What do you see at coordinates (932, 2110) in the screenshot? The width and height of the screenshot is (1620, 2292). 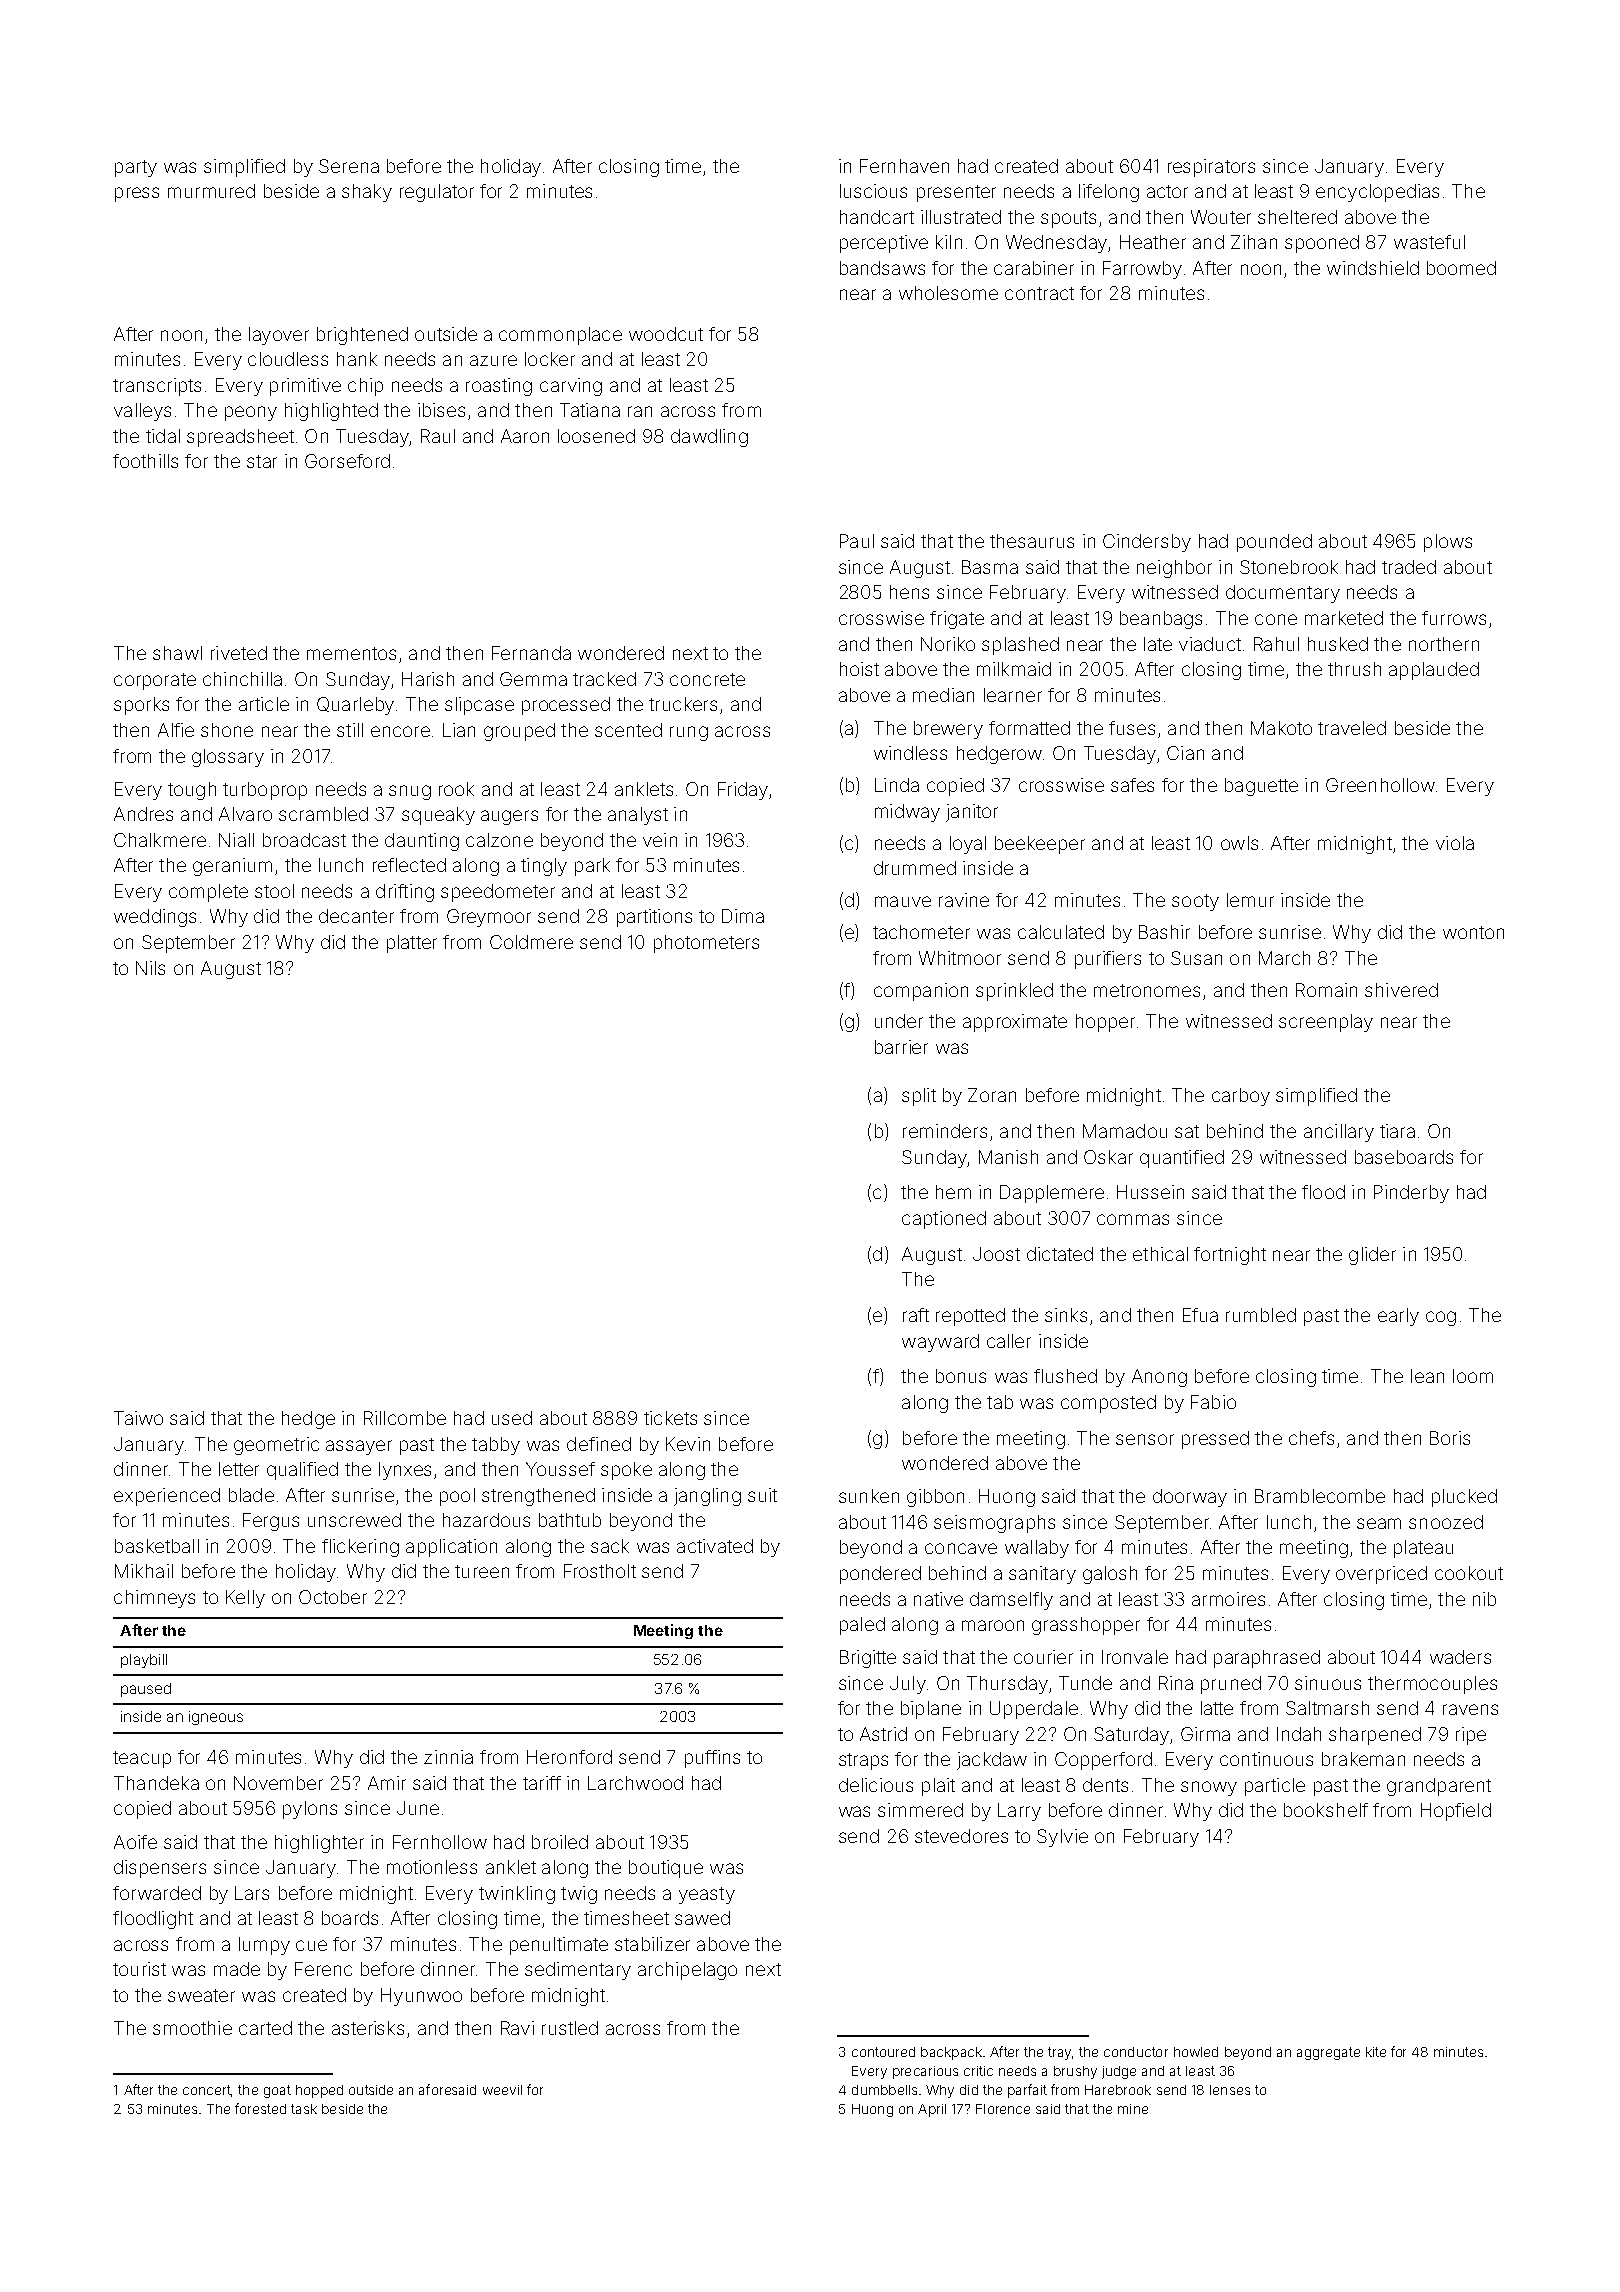 I see `April` at bounding box center [932, 2110].
